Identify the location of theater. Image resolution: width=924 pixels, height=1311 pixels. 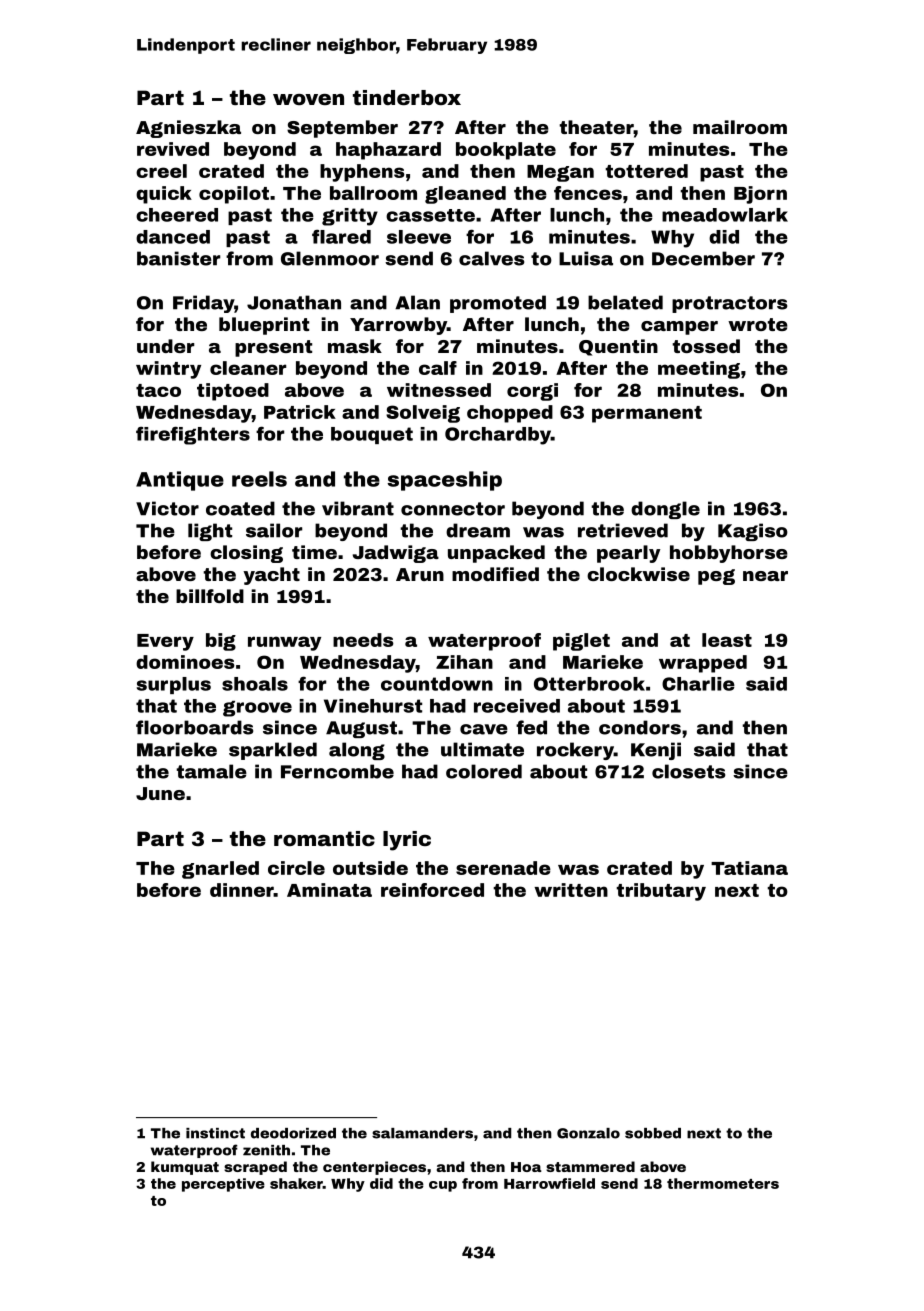
(596, 127).
